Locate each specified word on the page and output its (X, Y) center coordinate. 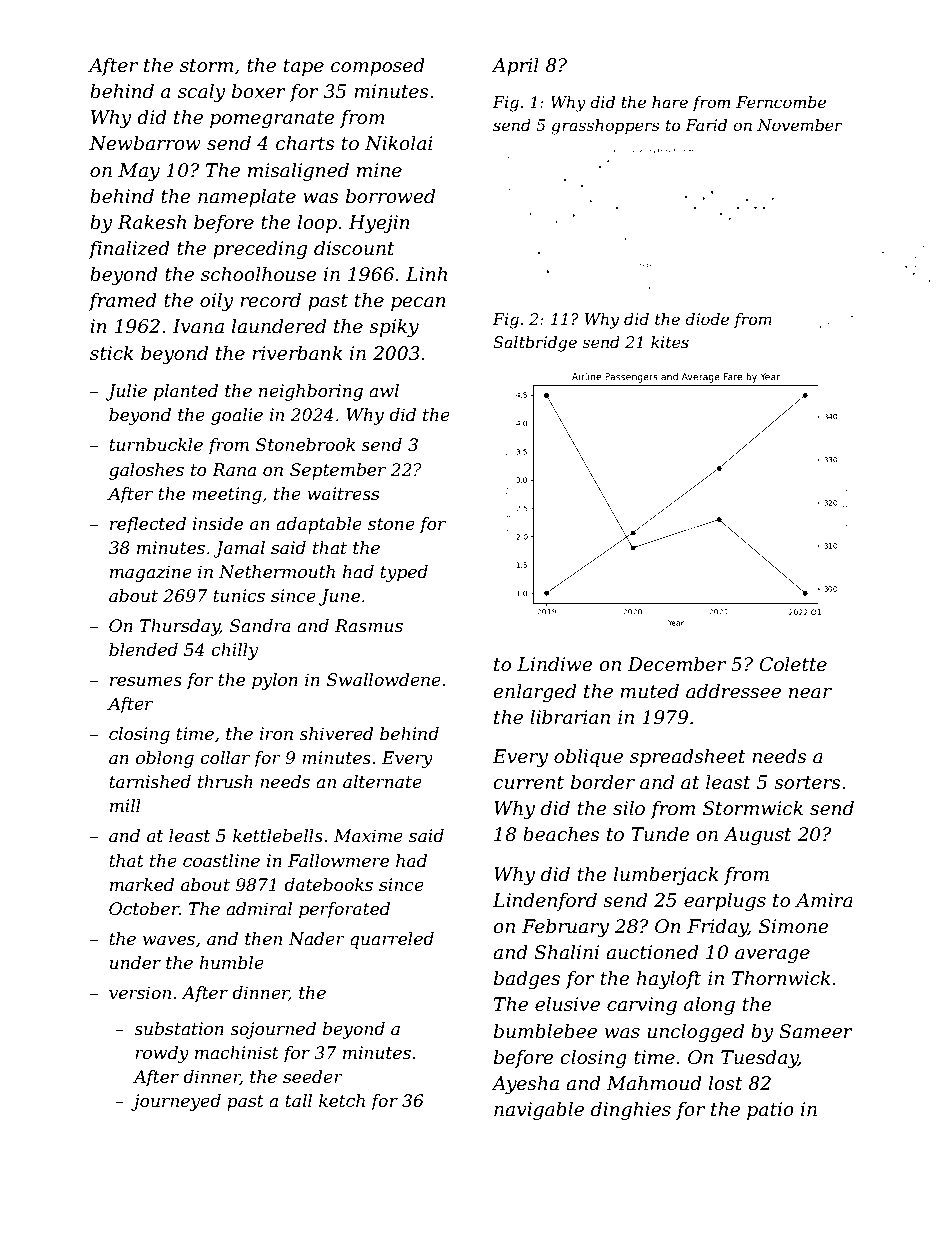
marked (142, 884)
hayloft (669, 980)
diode (707, 319)
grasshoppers (605, 127)
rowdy (162, 1054)
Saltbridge (535, 344)
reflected (148, 525)
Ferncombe (781, 102)
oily (217, 302)
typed (404, 573)
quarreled (392, 940)
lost (726, 1083)
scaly (202, 93)
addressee (733, 691)
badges (527, 980)
